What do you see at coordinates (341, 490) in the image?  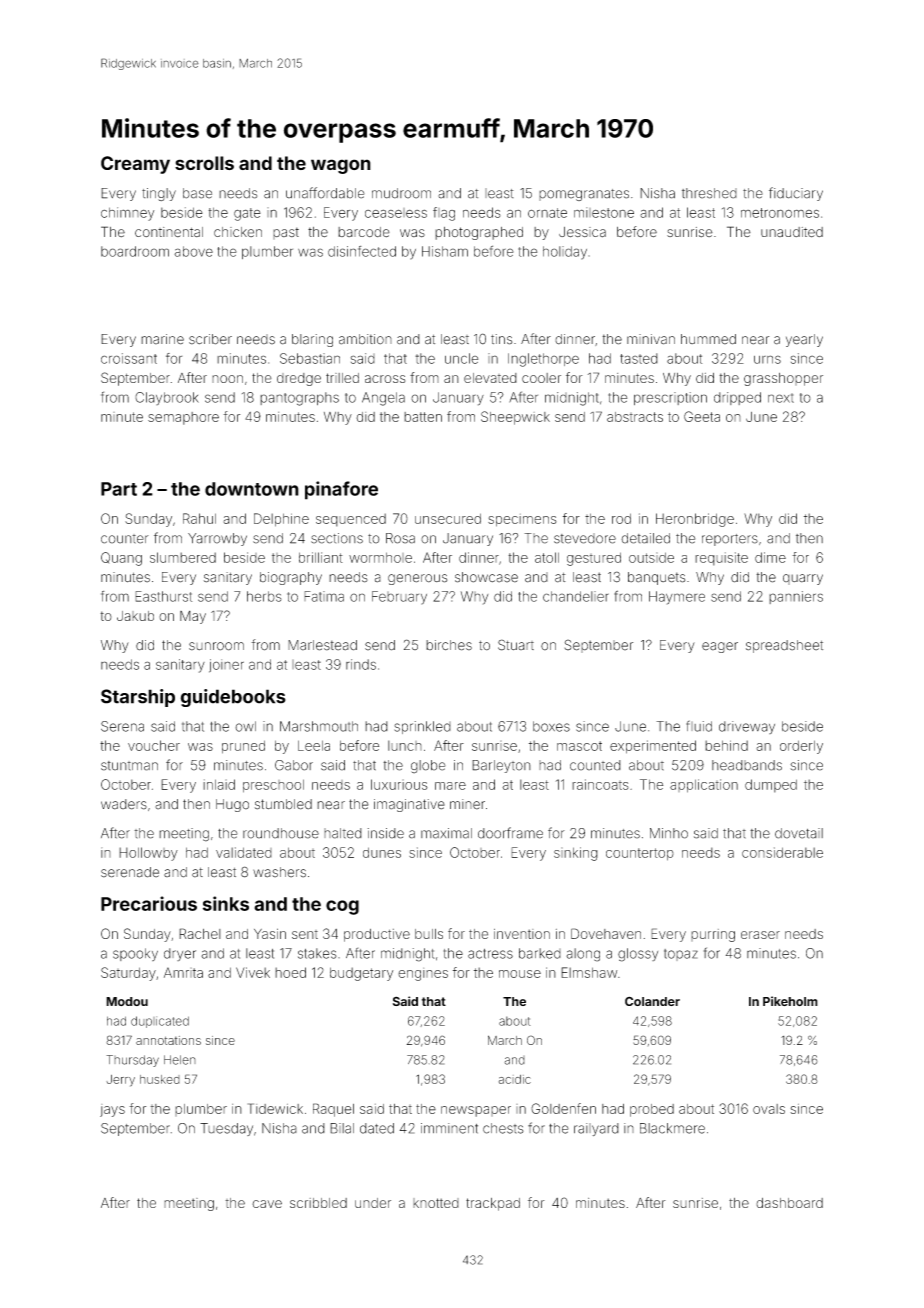 I see `pinafore` at bounding box center [341, 490].
